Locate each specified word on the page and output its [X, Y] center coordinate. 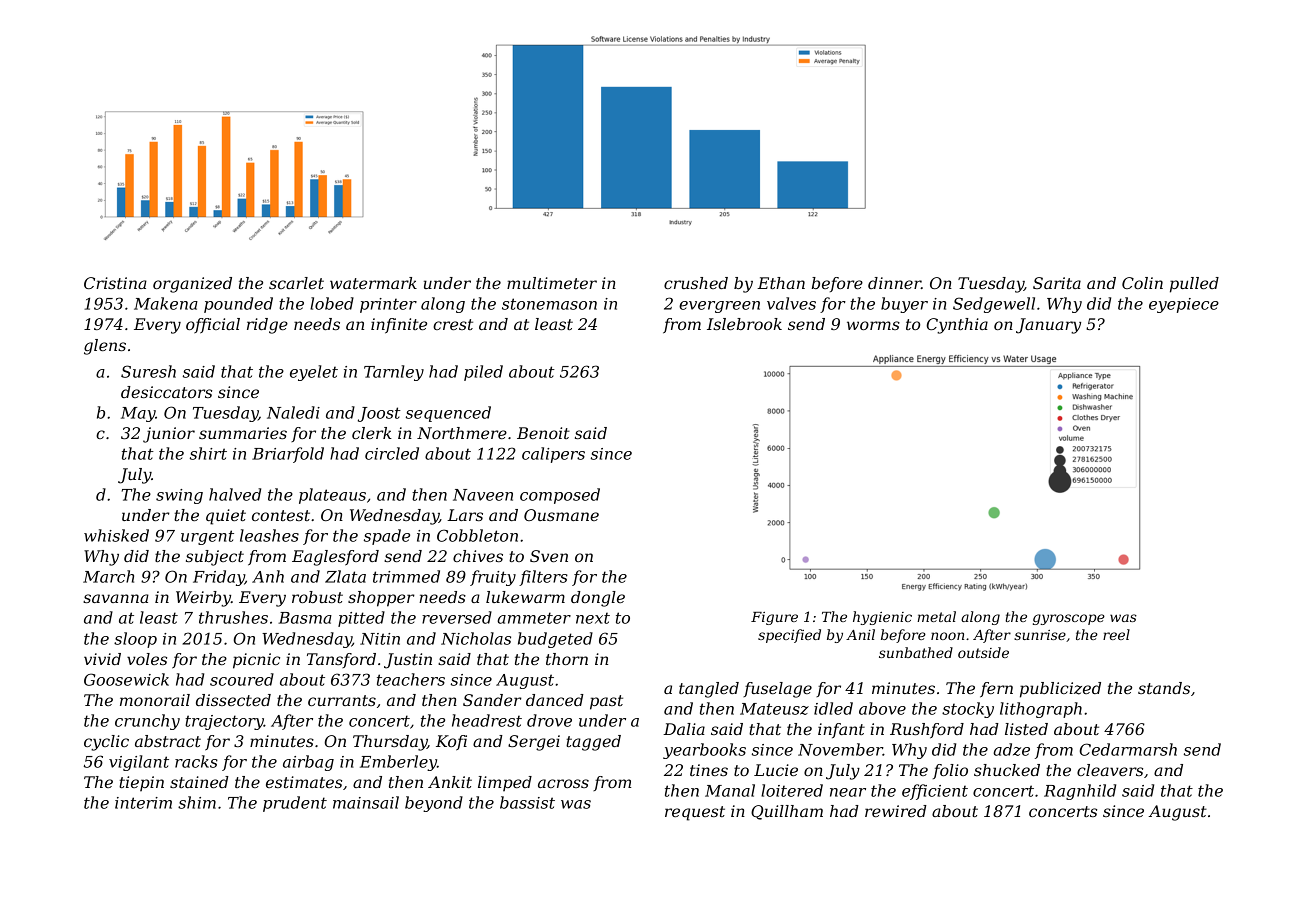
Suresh [148, 371]
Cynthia [957, 326]
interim [143, 803]
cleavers [1110, 770]
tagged [593, 743]
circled [392, 453]
